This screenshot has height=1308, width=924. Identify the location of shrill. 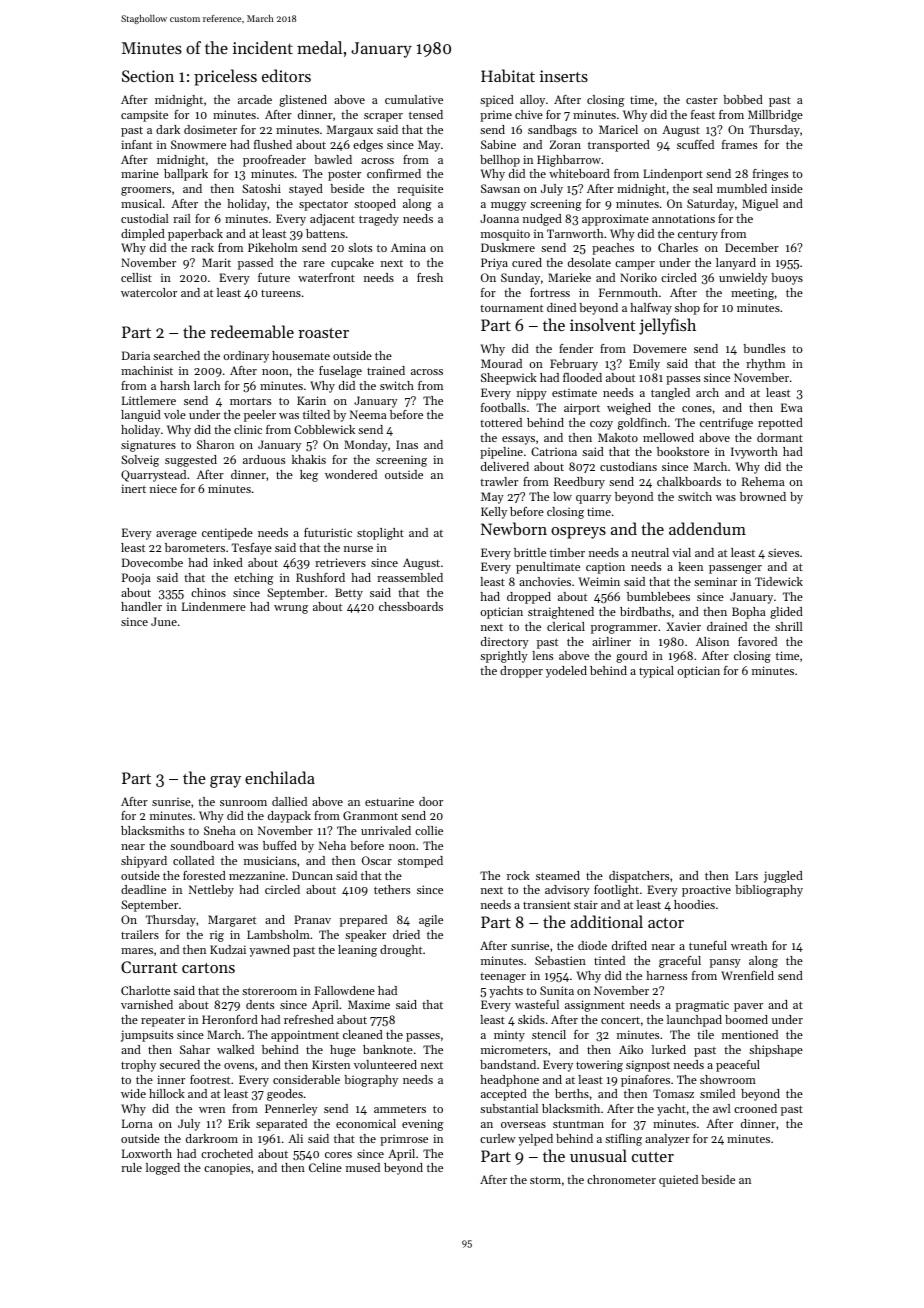
(789, 626).
